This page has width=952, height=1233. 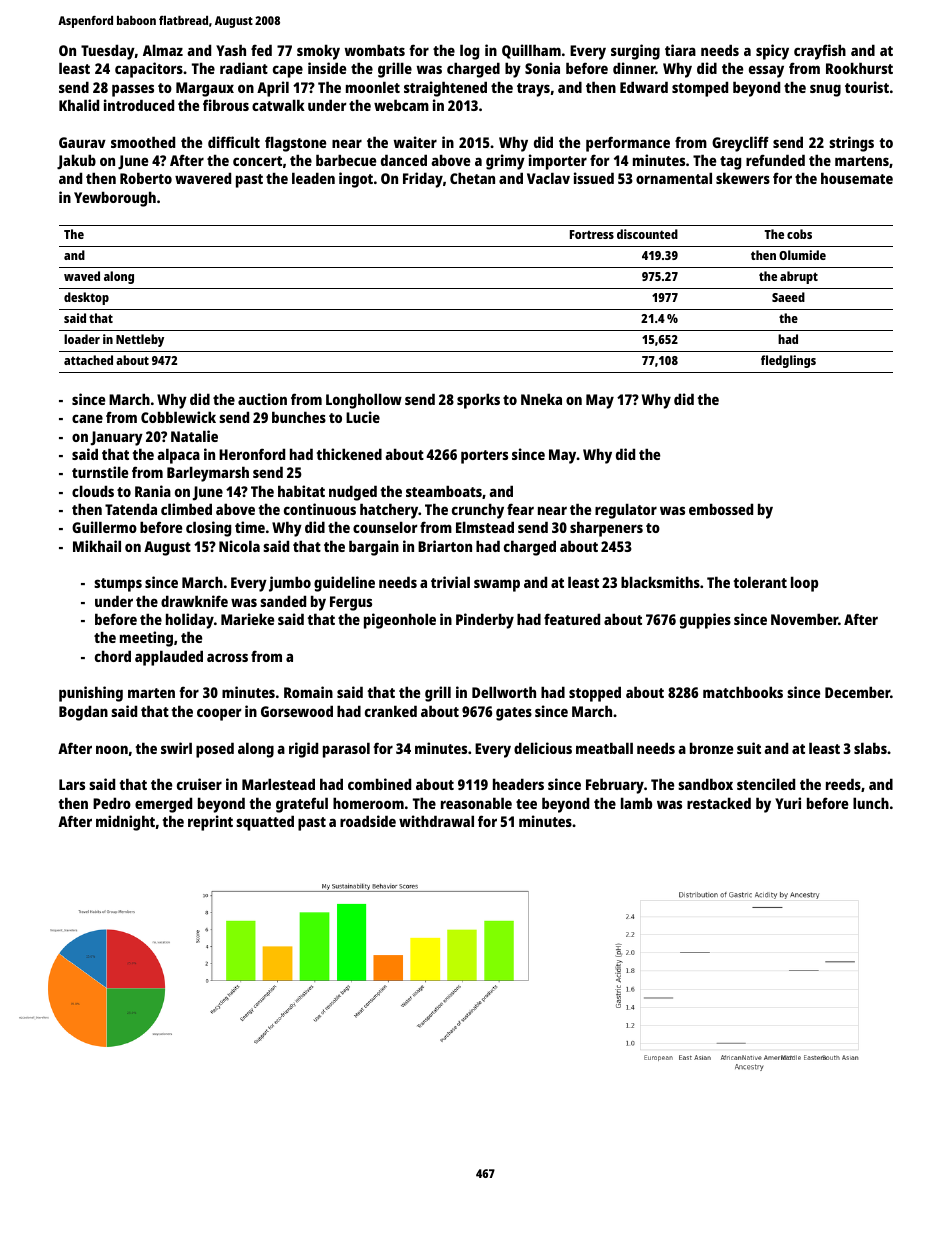 I want to click on cane, so click(x=87, y=418).
